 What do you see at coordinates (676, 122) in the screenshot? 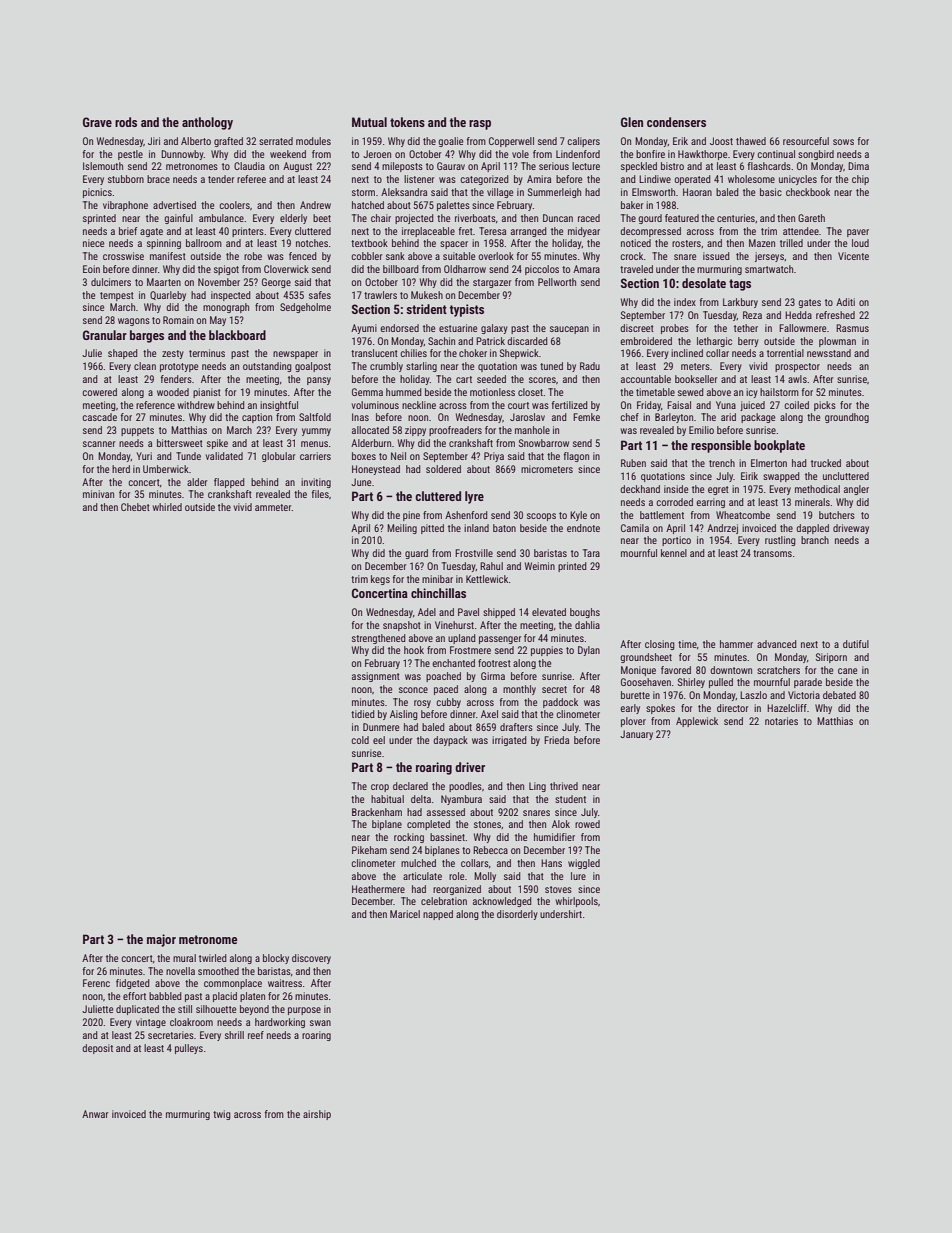
I see `condensers` at bounding box center [676, 122].
